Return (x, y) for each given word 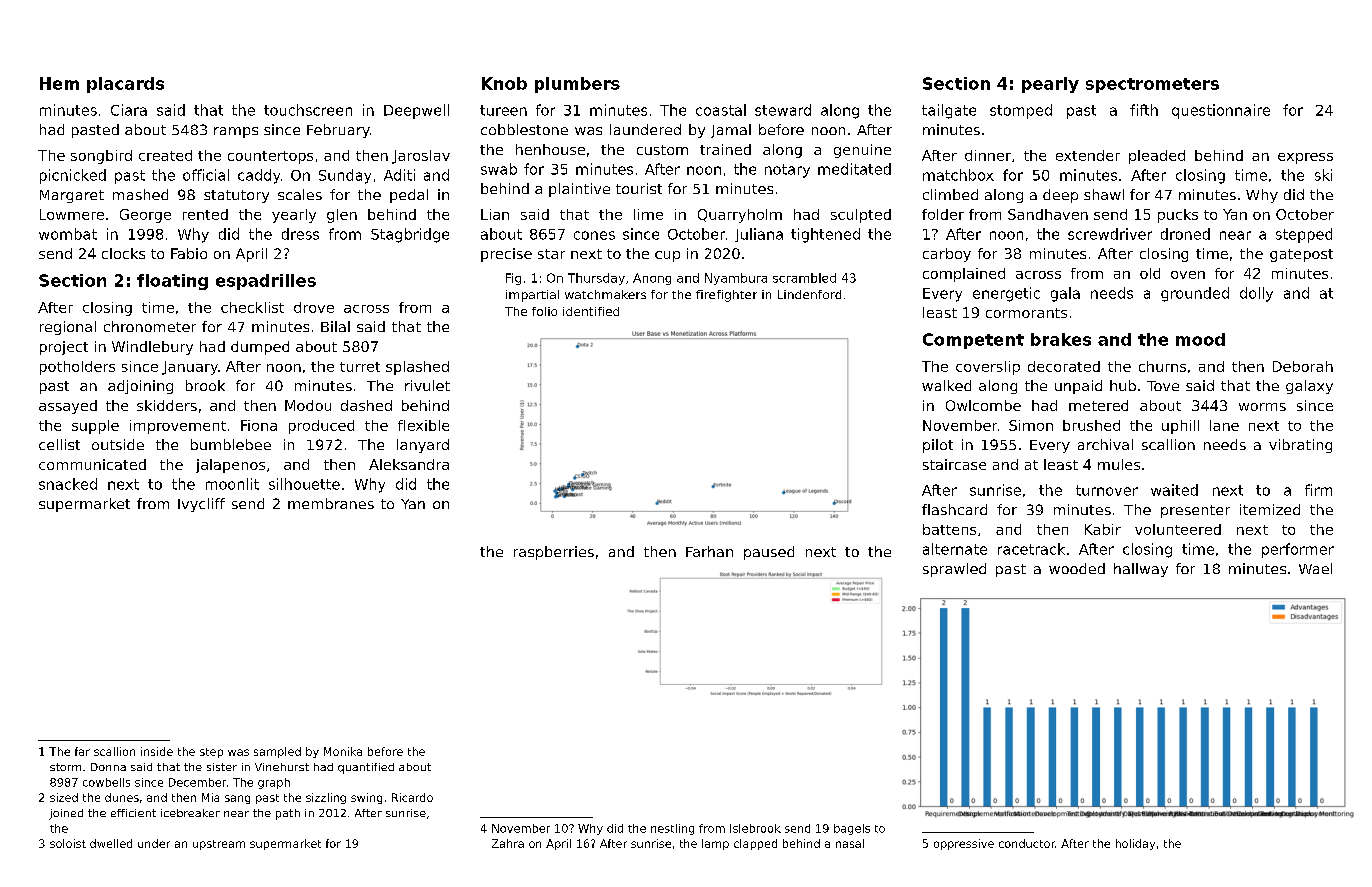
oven (1188, 275)
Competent (973, 341)
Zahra (508, 843)
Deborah (1303, 366)
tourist (639, 188)
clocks (123, 253)
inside (157, 751)
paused (769, 553)
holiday (1135, 844)
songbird (101, 157)
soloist (68, 843)
